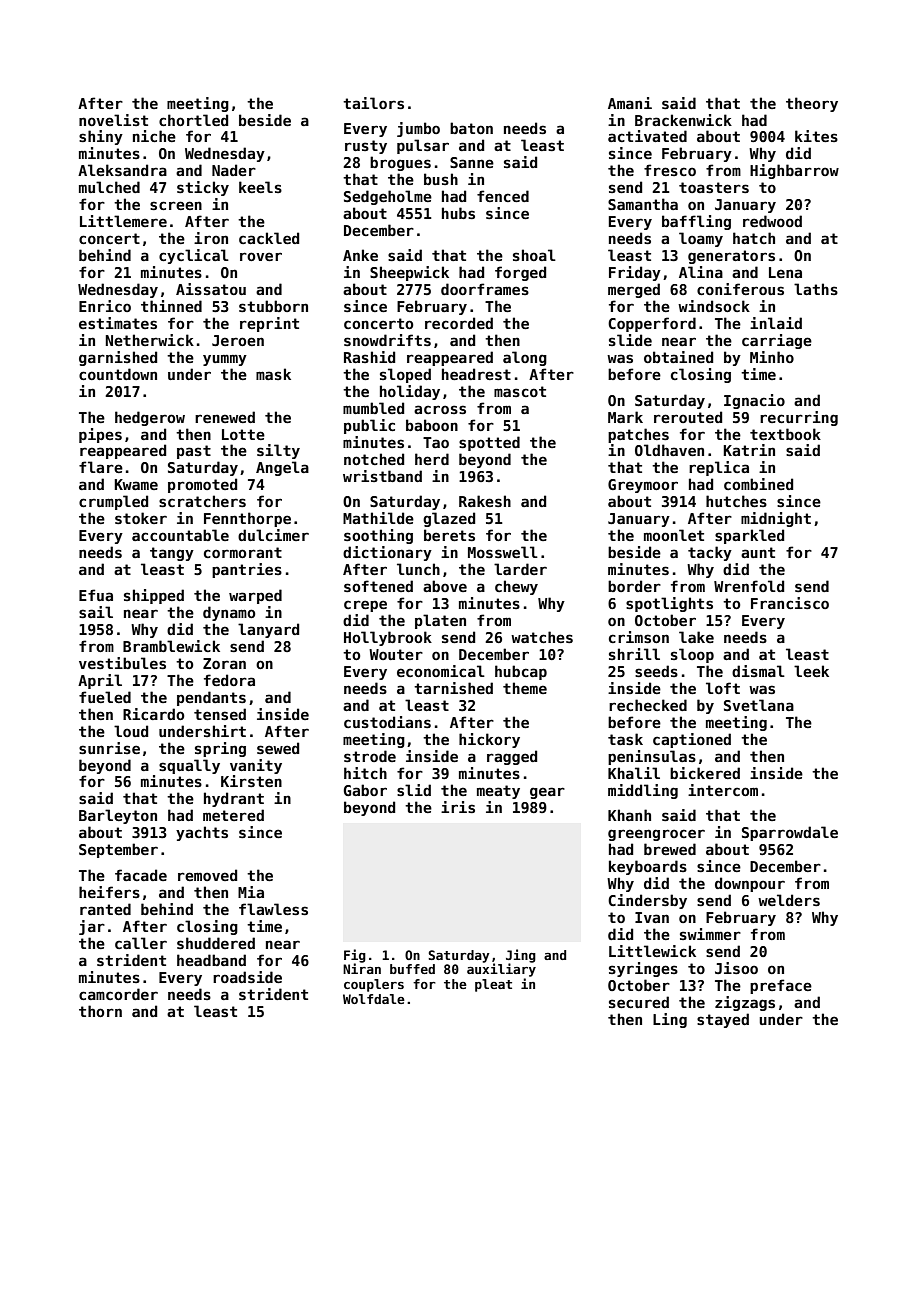 The width and height of the screenshot is (924, 1308). What do you see at coordinates (472, 162) in the screenshot?
I see `Sanne` at bounding box center [472, 162].
